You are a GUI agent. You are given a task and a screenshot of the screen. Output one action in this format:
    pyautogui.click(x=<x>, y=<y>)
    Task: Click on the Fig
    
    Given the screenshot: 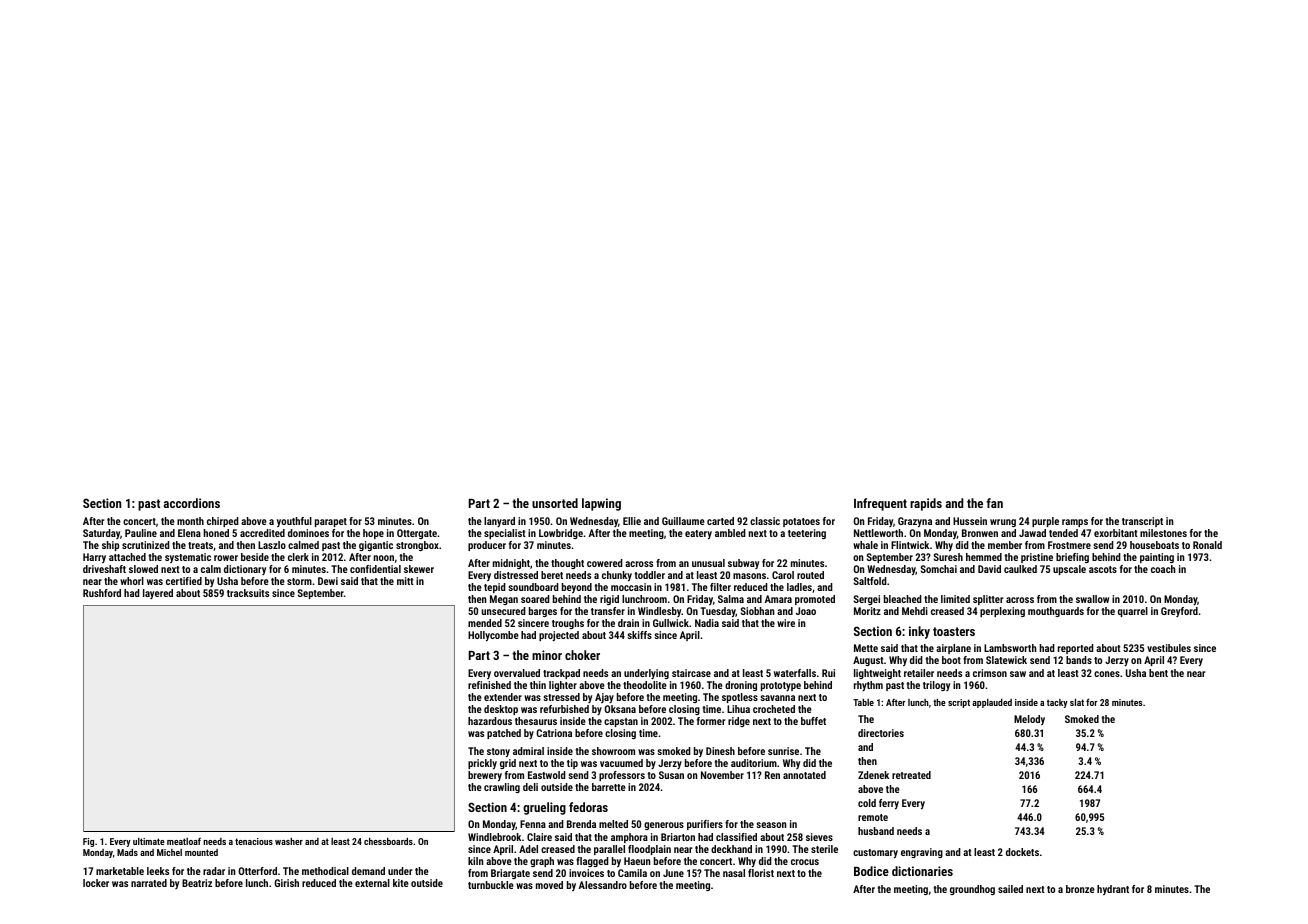 What is the action you would take?
    pyautogui.click(x=88, y=842)
